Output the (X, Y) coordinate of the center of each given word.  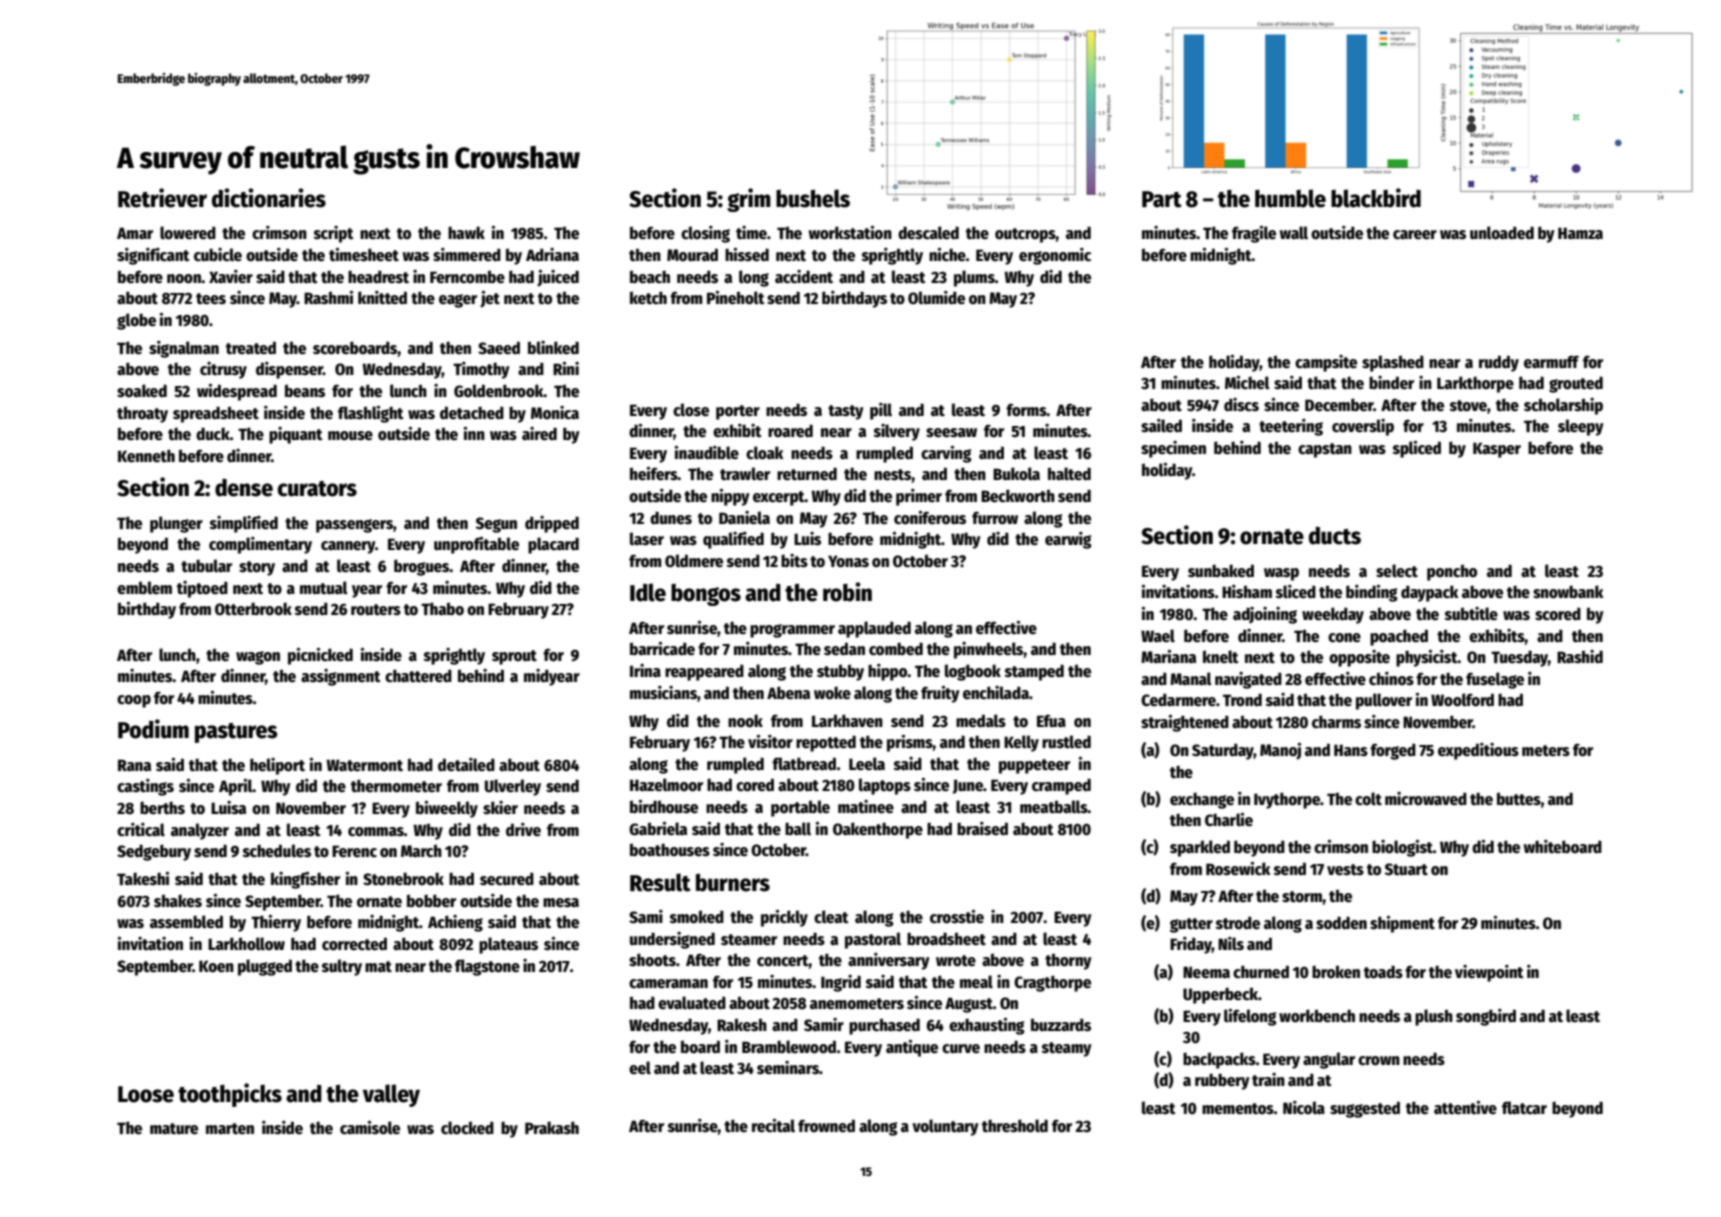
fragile (1254, 234)
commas (376, 832)
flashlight (371, 414)
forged (1393, 751)
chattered (418, 675)
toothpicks (230, 1095)
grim (749, 200)
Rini (566, 368)
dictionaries (269, 198)
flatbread (804, 763)
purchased (884, 1026)
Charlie (1229, 819)
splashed (1393, 363)
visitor (770, 741)
